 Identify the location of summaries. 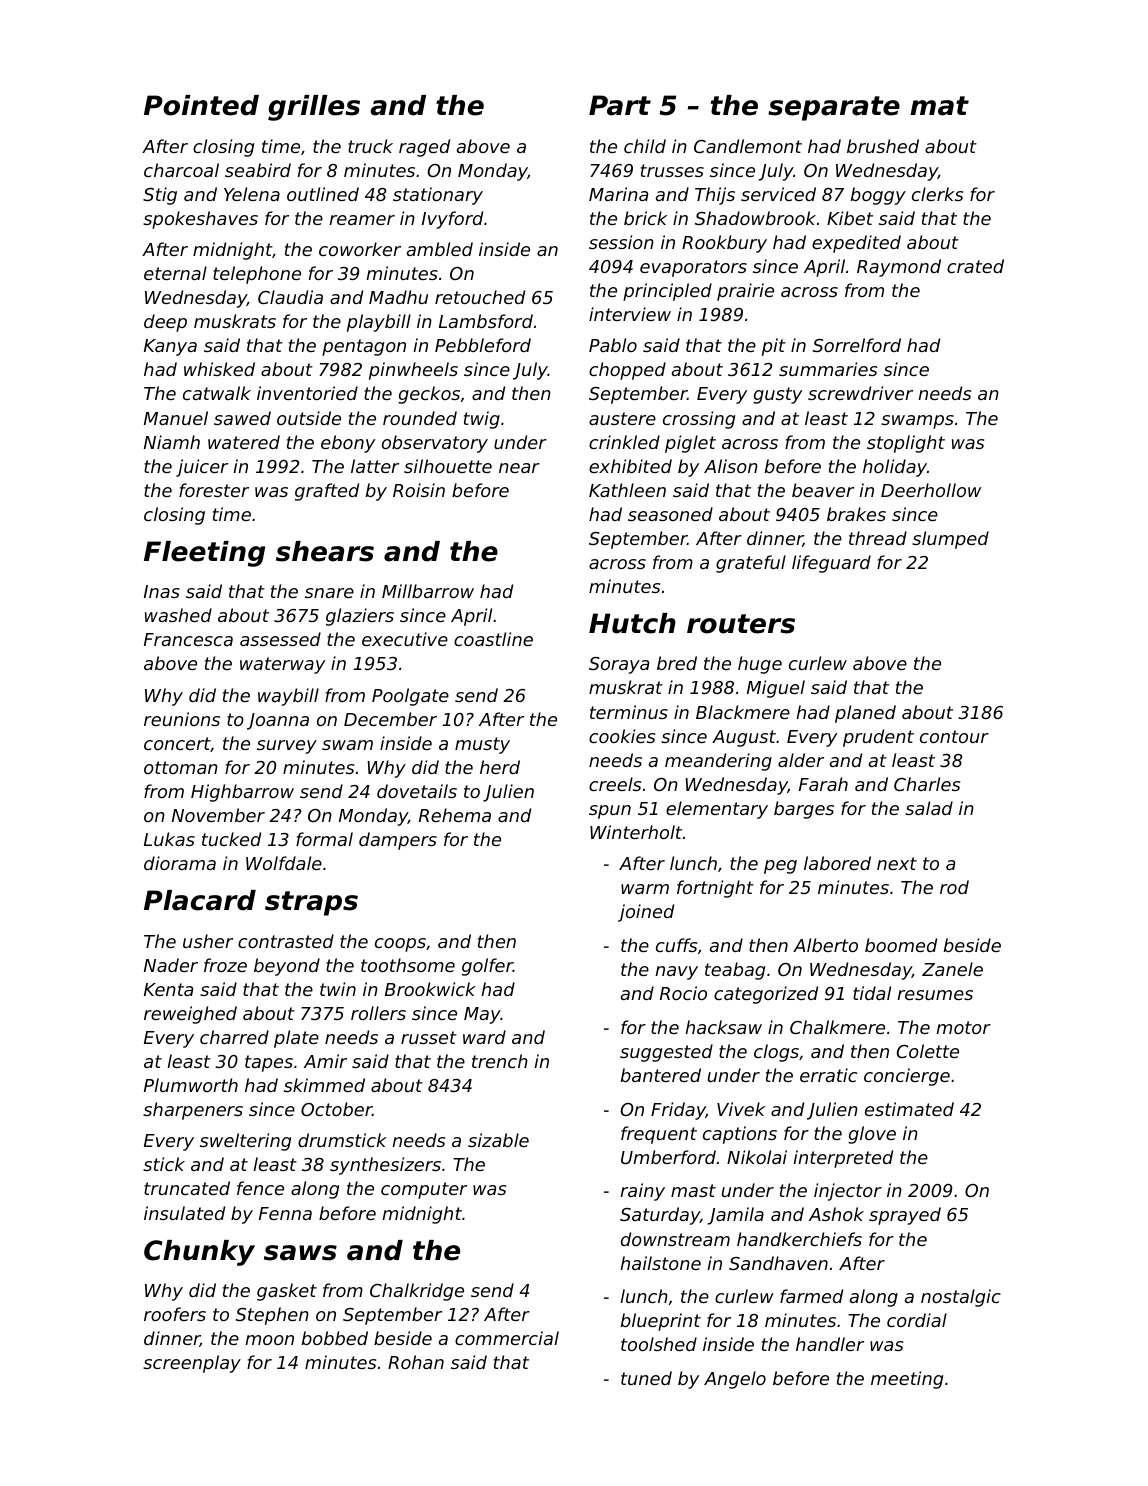
(828, 369).
